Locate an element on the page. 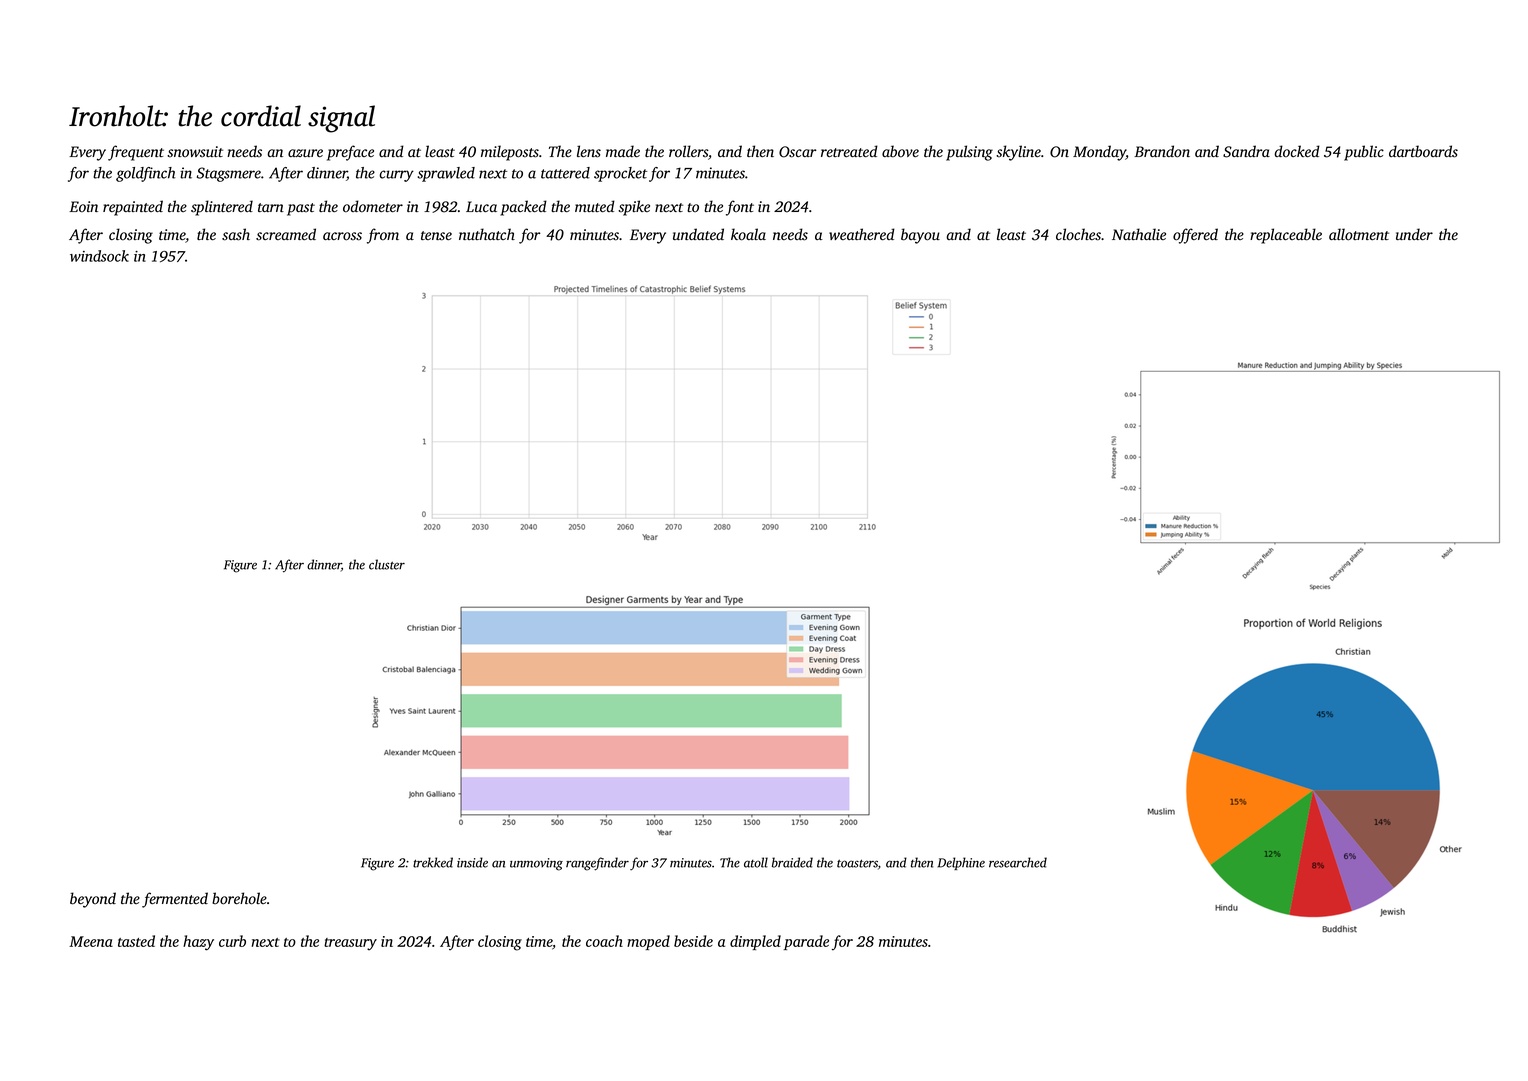 Image resolution: width=1528 pixels, height=1081 pixels. trekked is located at coordinates (433, 862).
